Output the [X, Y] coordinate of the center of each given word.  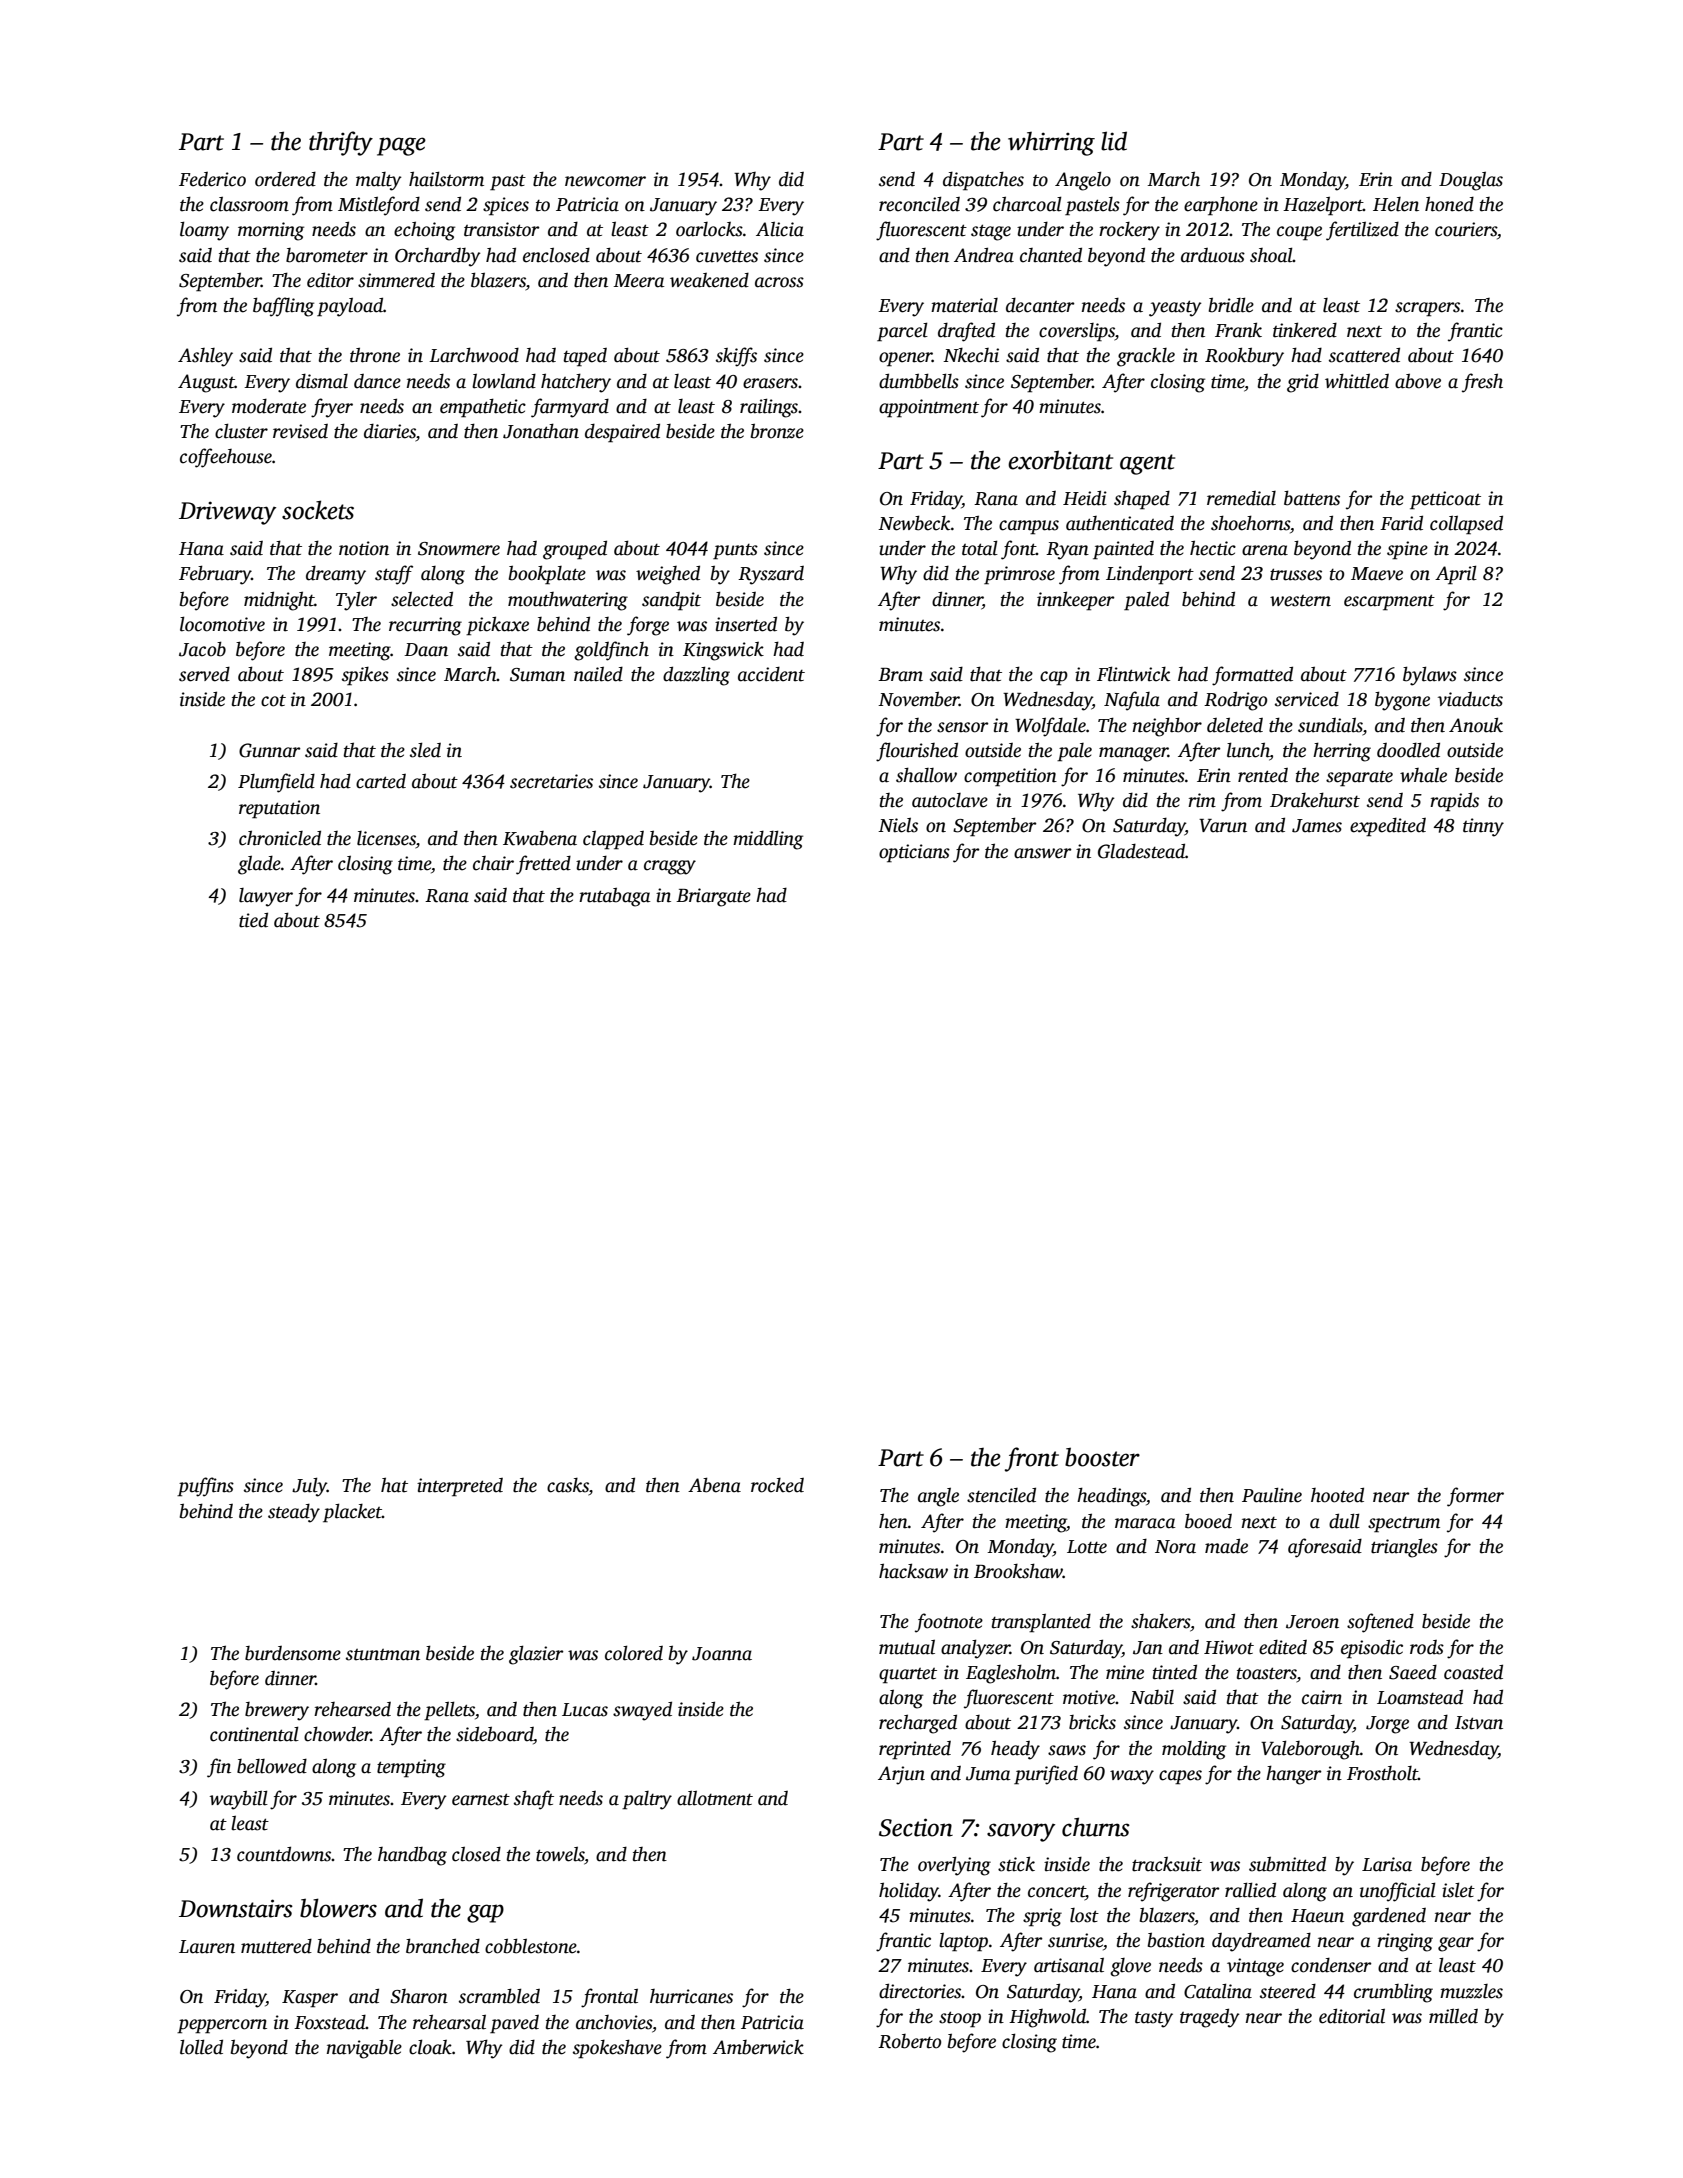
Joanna [722, 1654]
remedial [1241, 498]
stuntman [383, 1655]
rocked [777, 1485]
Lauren [207, 1947]
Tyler [356, 601]
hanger [1294, 1775]
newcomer [605, 181]
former [1475, 1497]
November [918, 699]
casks [568, 1486]
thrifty [341, 143]
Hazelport [1323, 206]
